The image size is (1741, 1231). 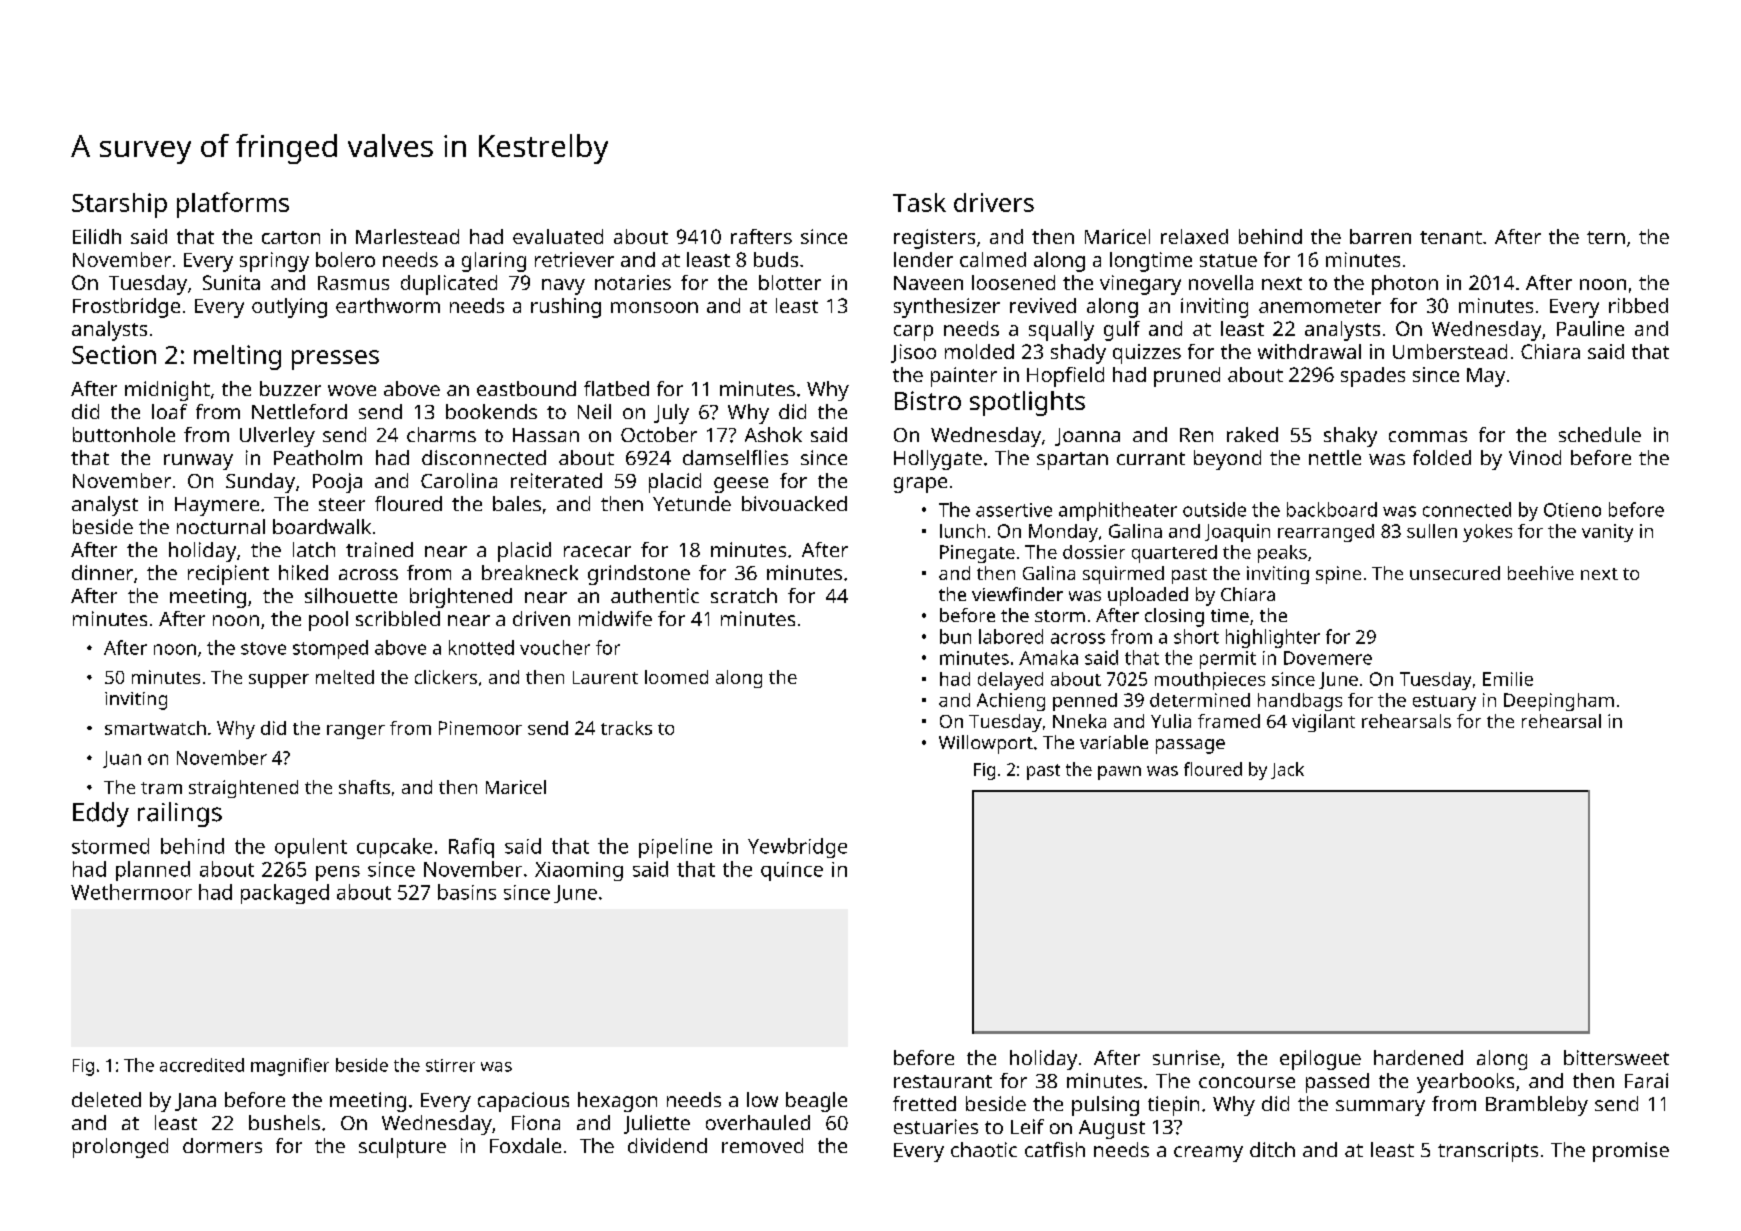 I want to click on basins, so click(x=467, y=892).
